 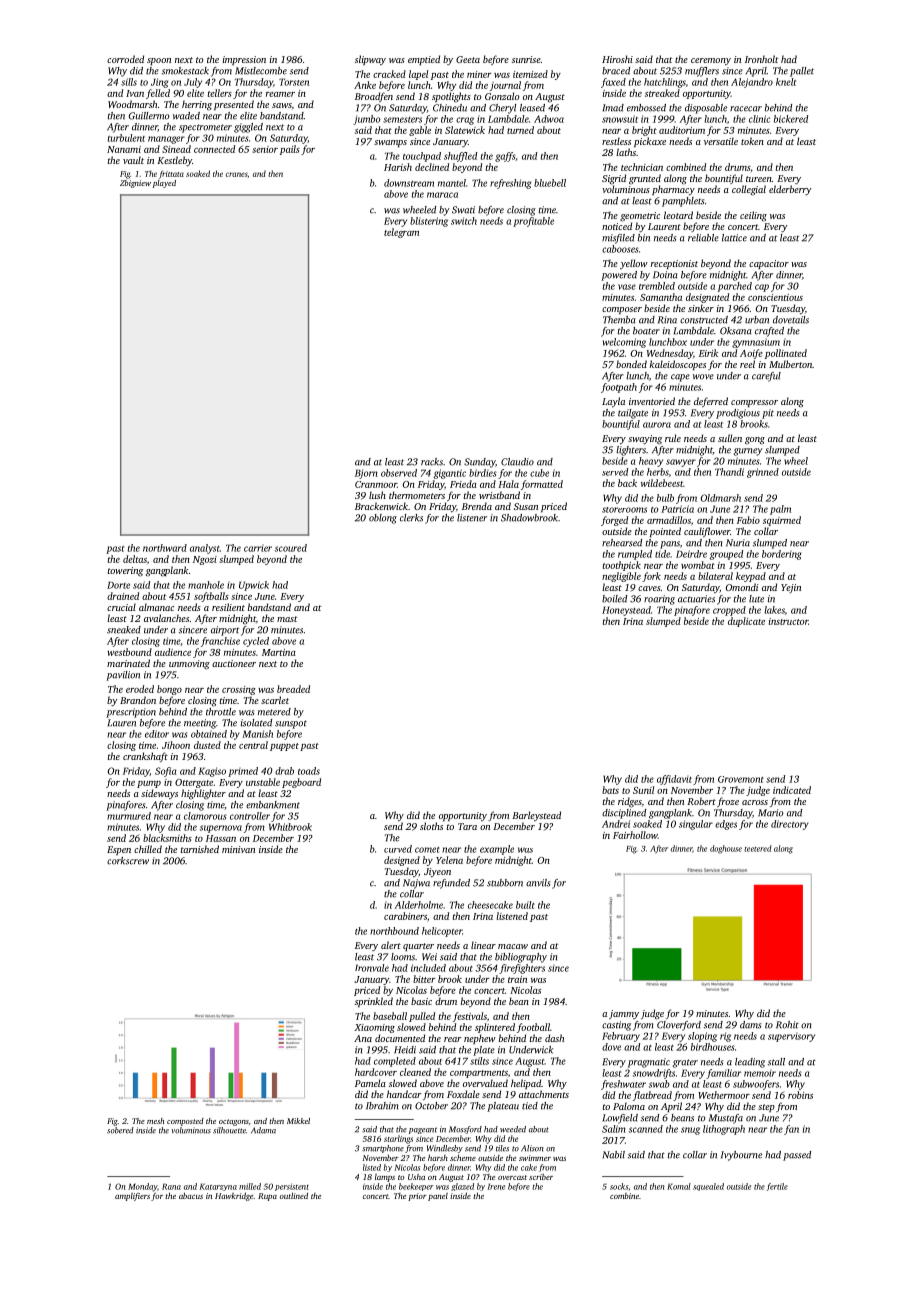 I want to click on jumbo, so click(x=367, y=120).
